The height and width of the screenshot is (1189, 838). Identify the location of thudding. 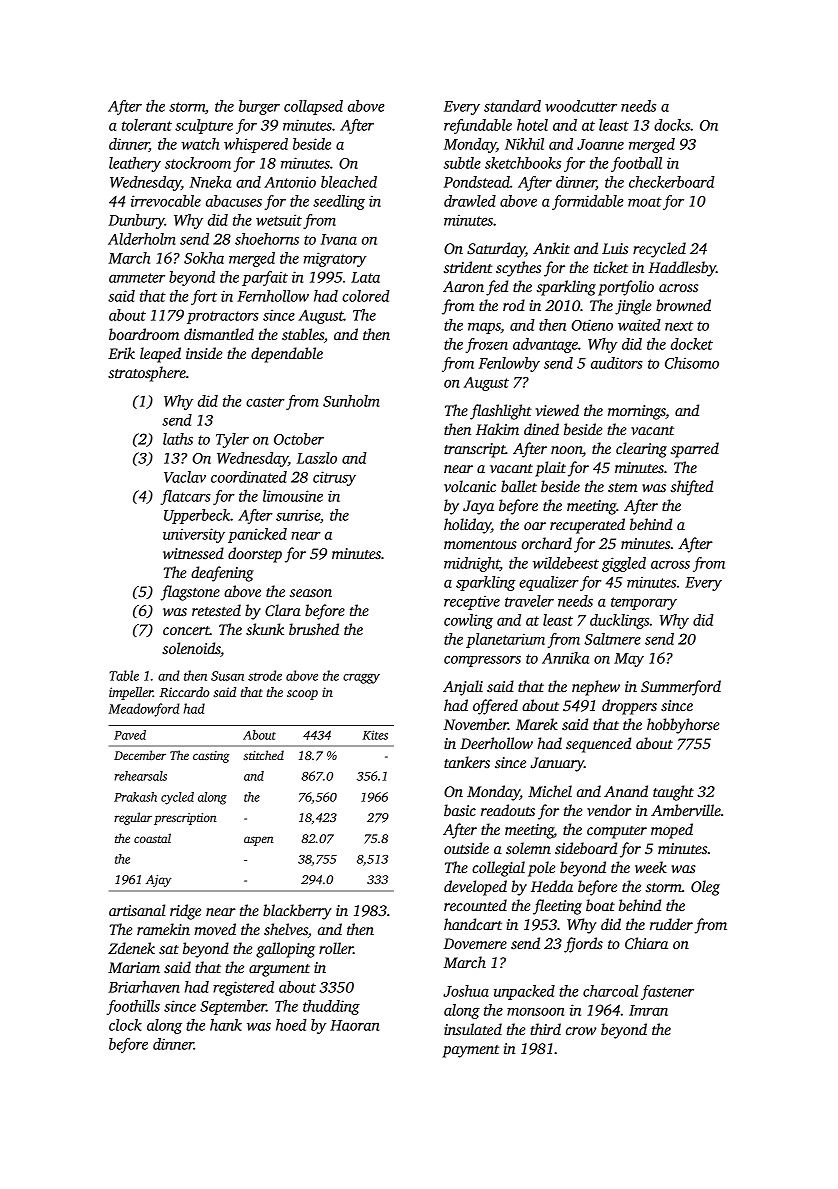
(331, 1007).
